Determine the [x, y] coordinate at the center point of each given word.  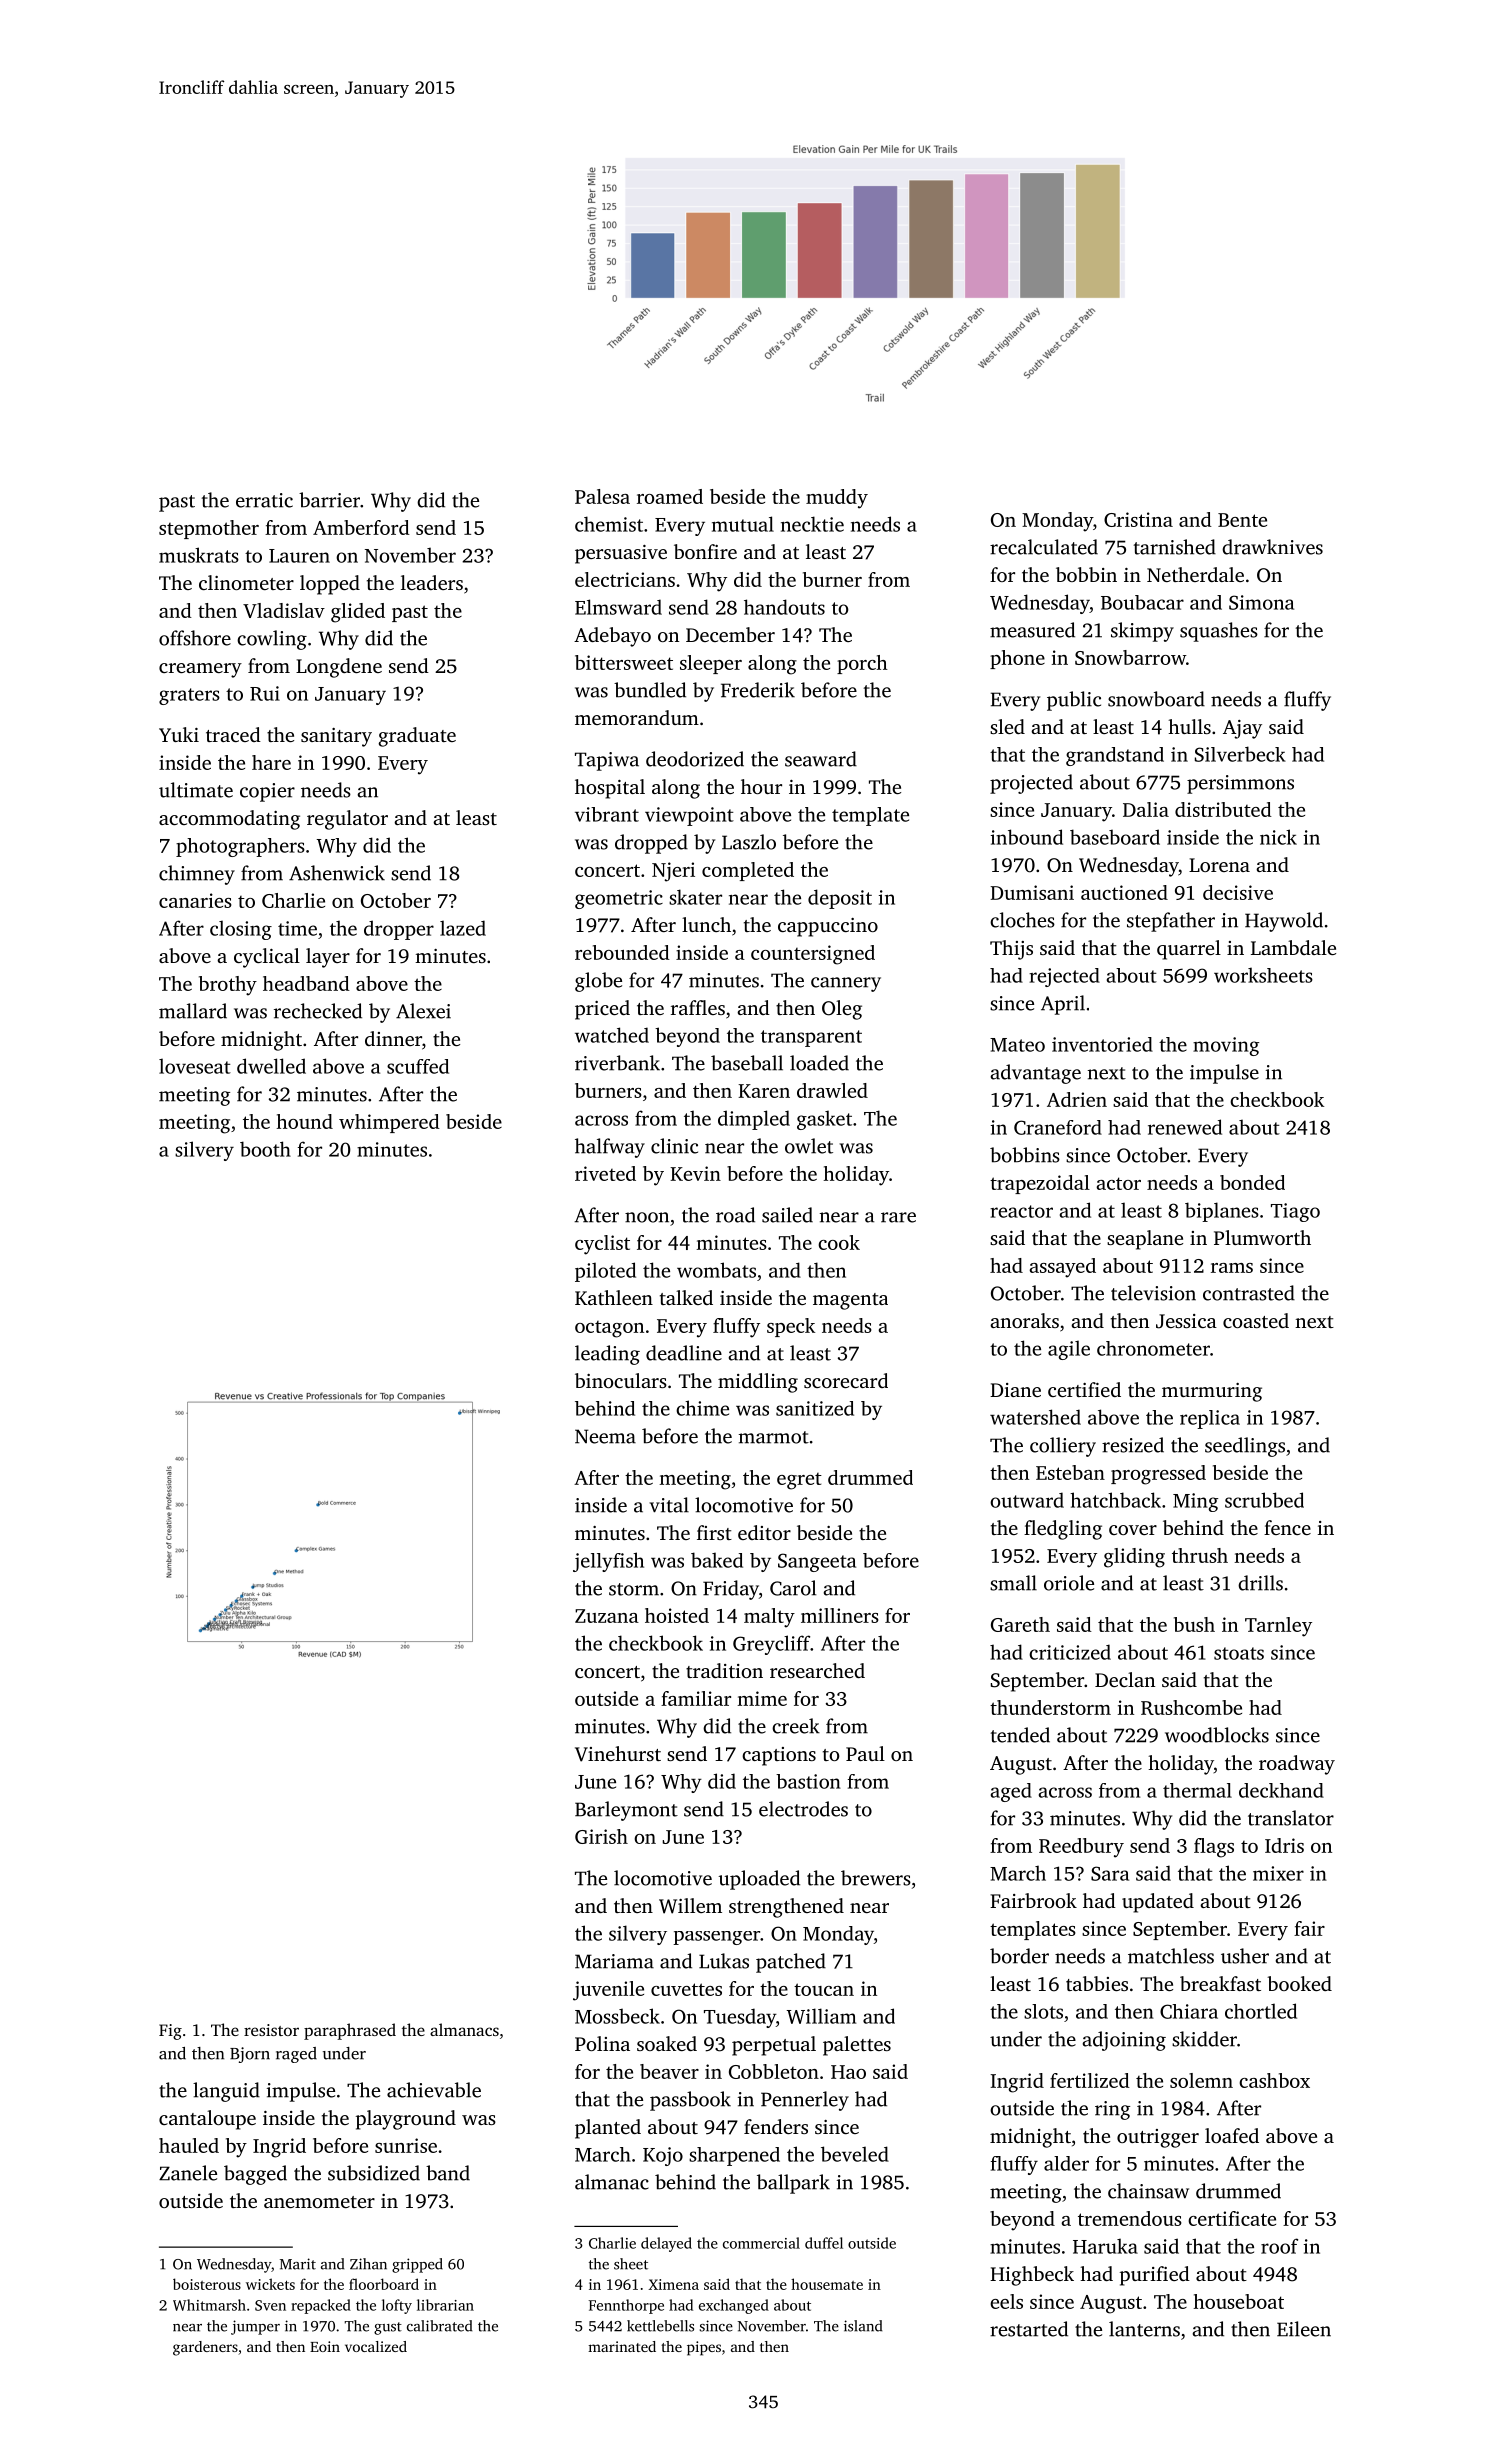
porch [862, 664]
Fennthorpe [626, 2306]
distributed [1223, 809]
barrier [329, 500]
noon [647, 1217]
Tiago [1295, 1212]
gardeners [205, 2348]
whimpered [389, 1123]
